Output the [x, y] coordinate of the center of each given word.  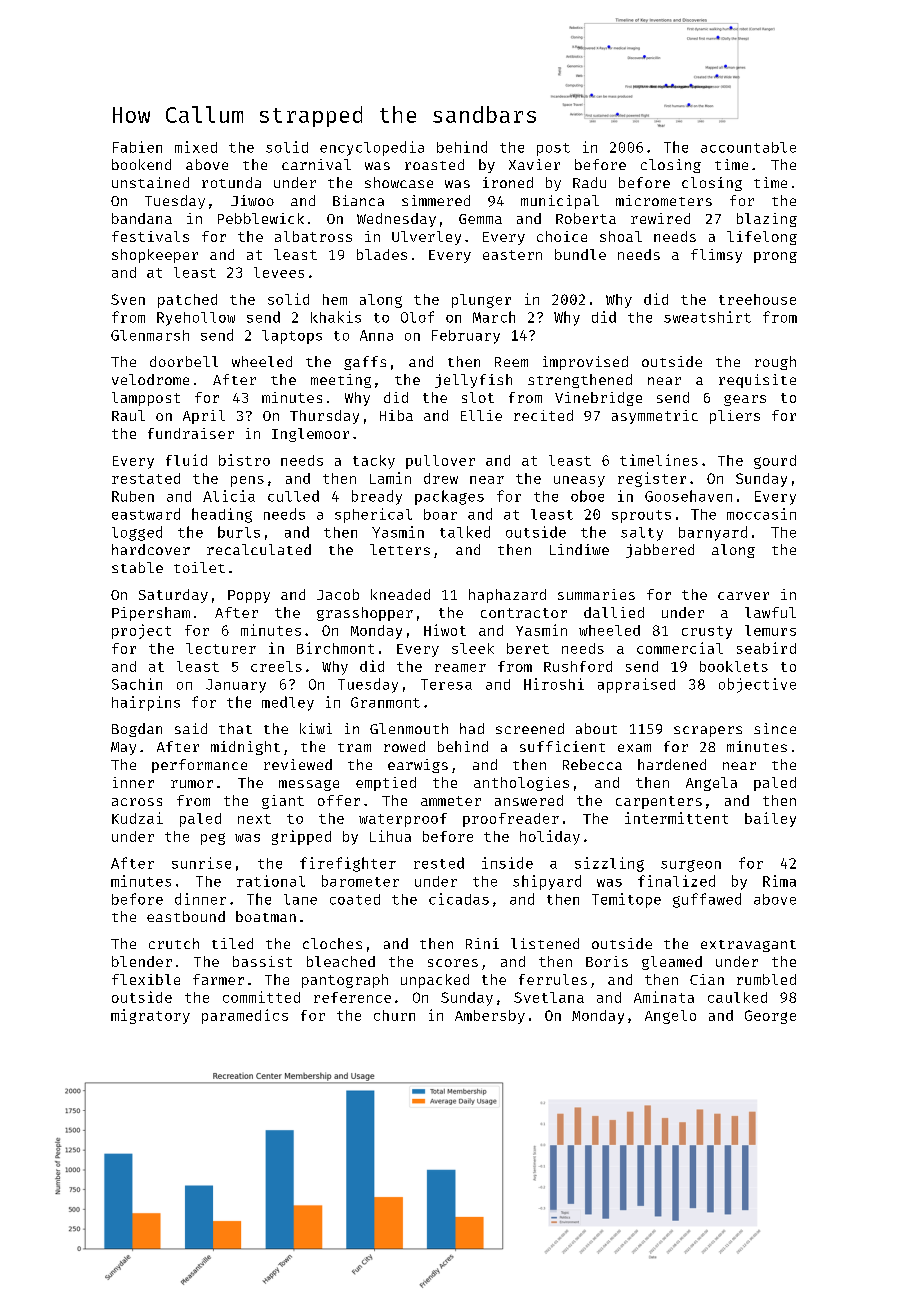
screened [530, 728]
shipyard [547, 882]
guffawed [707, 900]
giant [283, 802]
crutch [174, 943]
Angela [711, 784]
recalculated [259, 549]
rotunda [231, 182]
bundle [580, 254]
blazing [767, 220]
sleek [473, 648]
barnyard [713, 533]
